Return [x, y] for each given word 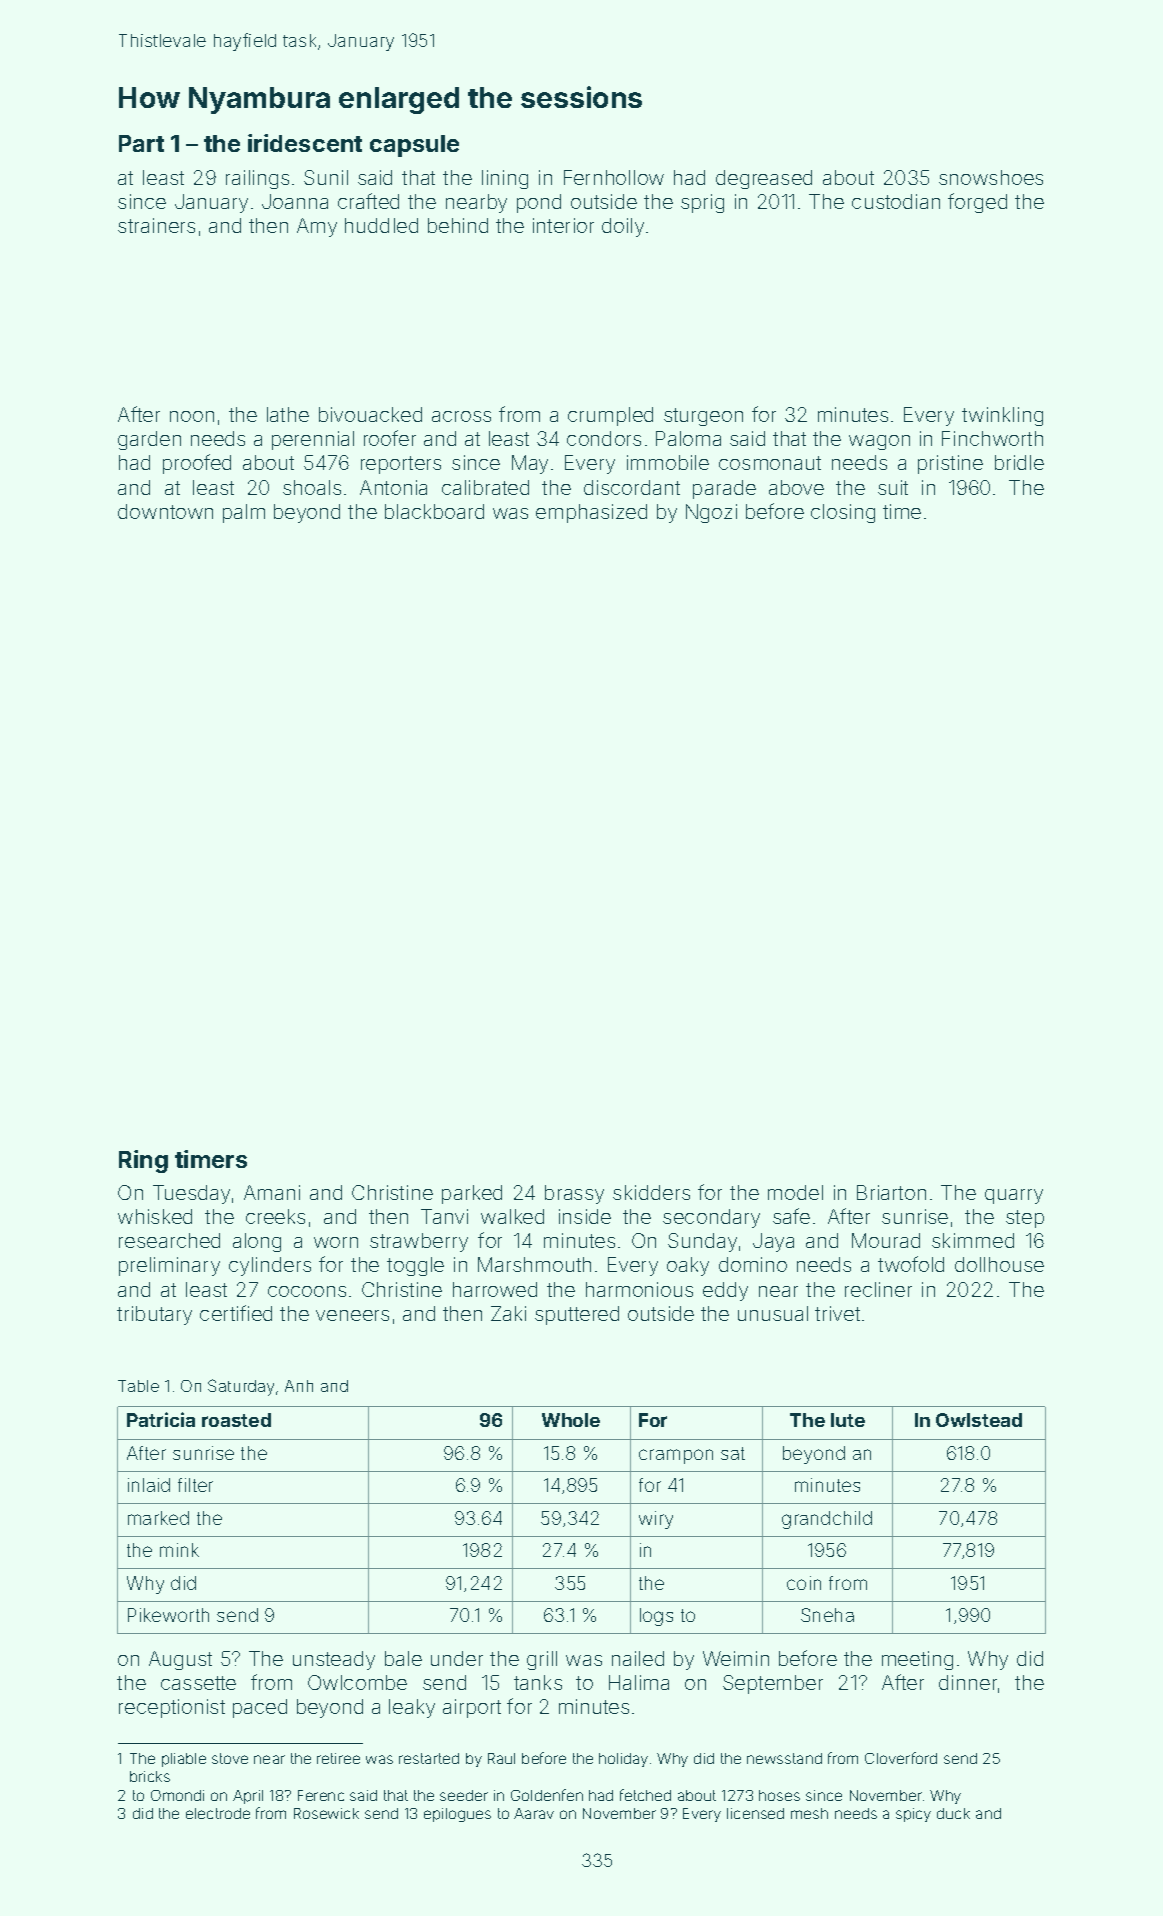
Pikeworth [168, 1615]
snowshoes [991, 177]
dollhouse [999, 1264]
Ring [143, 1161]
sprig [702, 203]
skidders [651, 1192]
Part [141, 143]
